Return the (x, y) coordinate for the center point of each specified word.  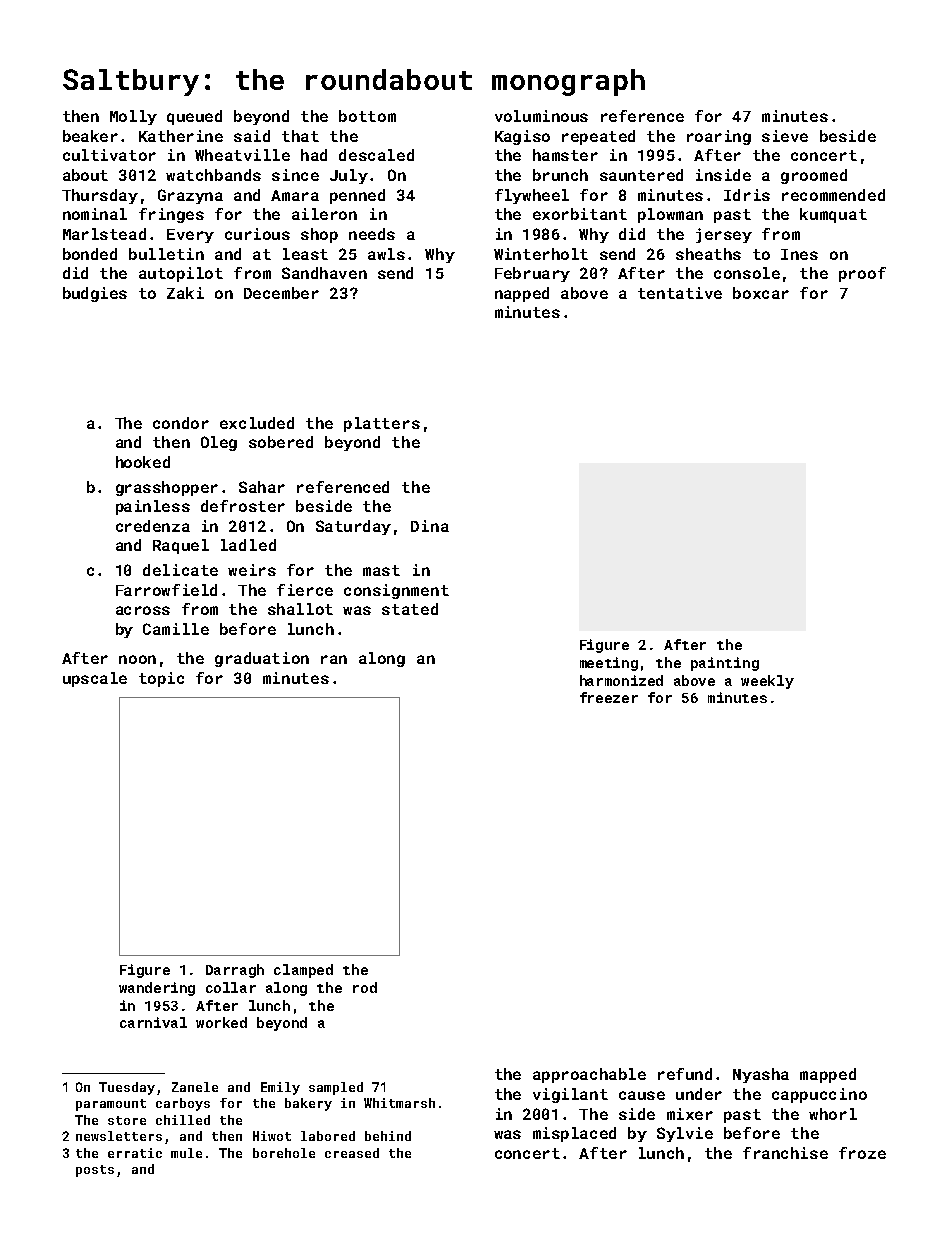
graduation (262, 659)
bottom (367, 116)
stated (410, 609)
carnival (153, 1022)
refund (685, 1074)
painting (725, 664)
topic (161, 679)
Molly (133, 117)
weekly (767, 682)
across (143, 610)
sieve (785, 136)
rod (365, 987)
